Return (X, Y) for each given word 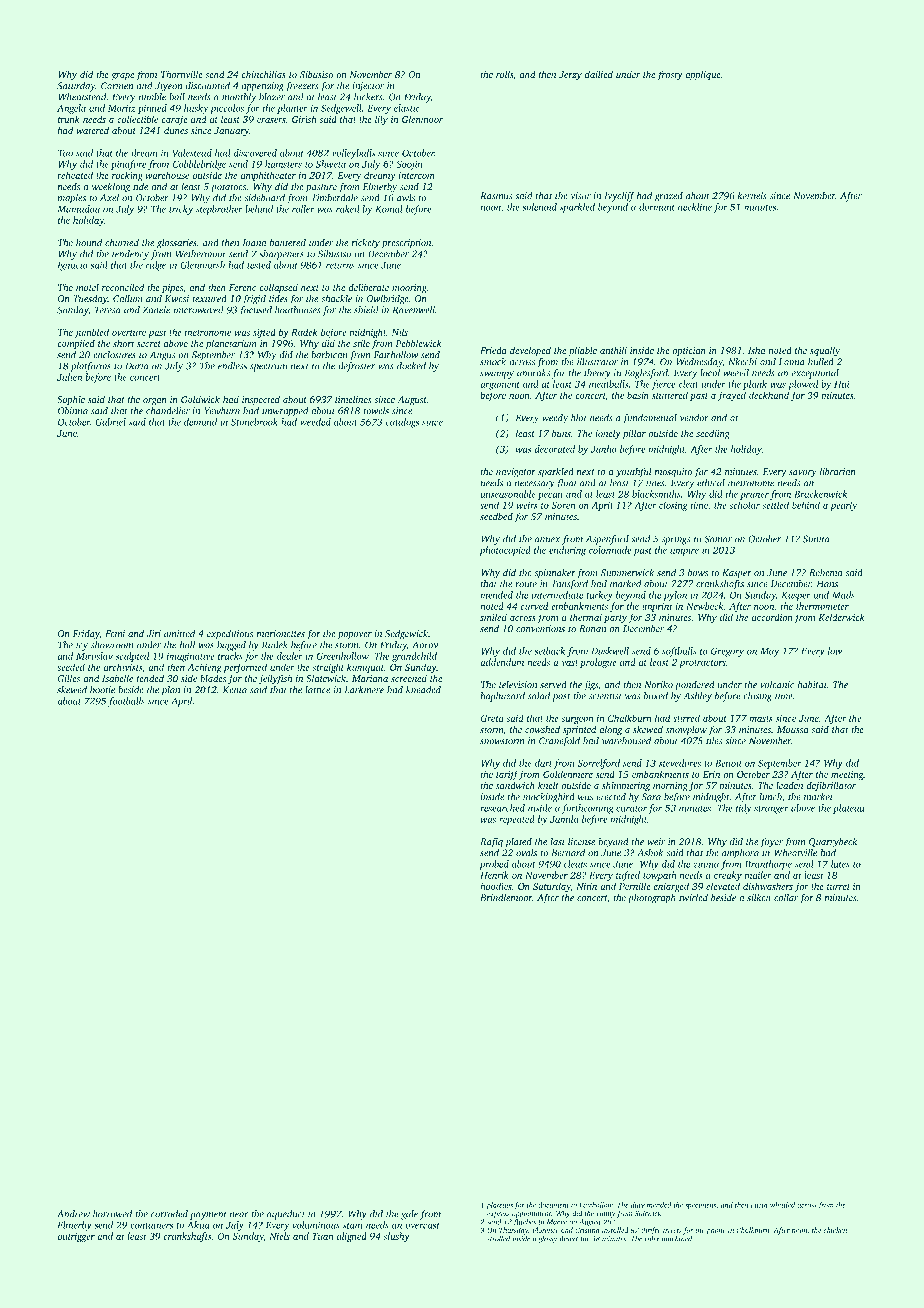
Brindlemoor (506, 897)
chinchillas (264, 74)
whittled (782, 1205)
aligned (352, 1237)
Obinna (73, 411)
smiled (493, 617)
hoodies (496, 886)
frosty (670, 75)
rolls (504, 74)
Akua (198, 1225)
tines (655, 483)
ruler (652, 1239)
